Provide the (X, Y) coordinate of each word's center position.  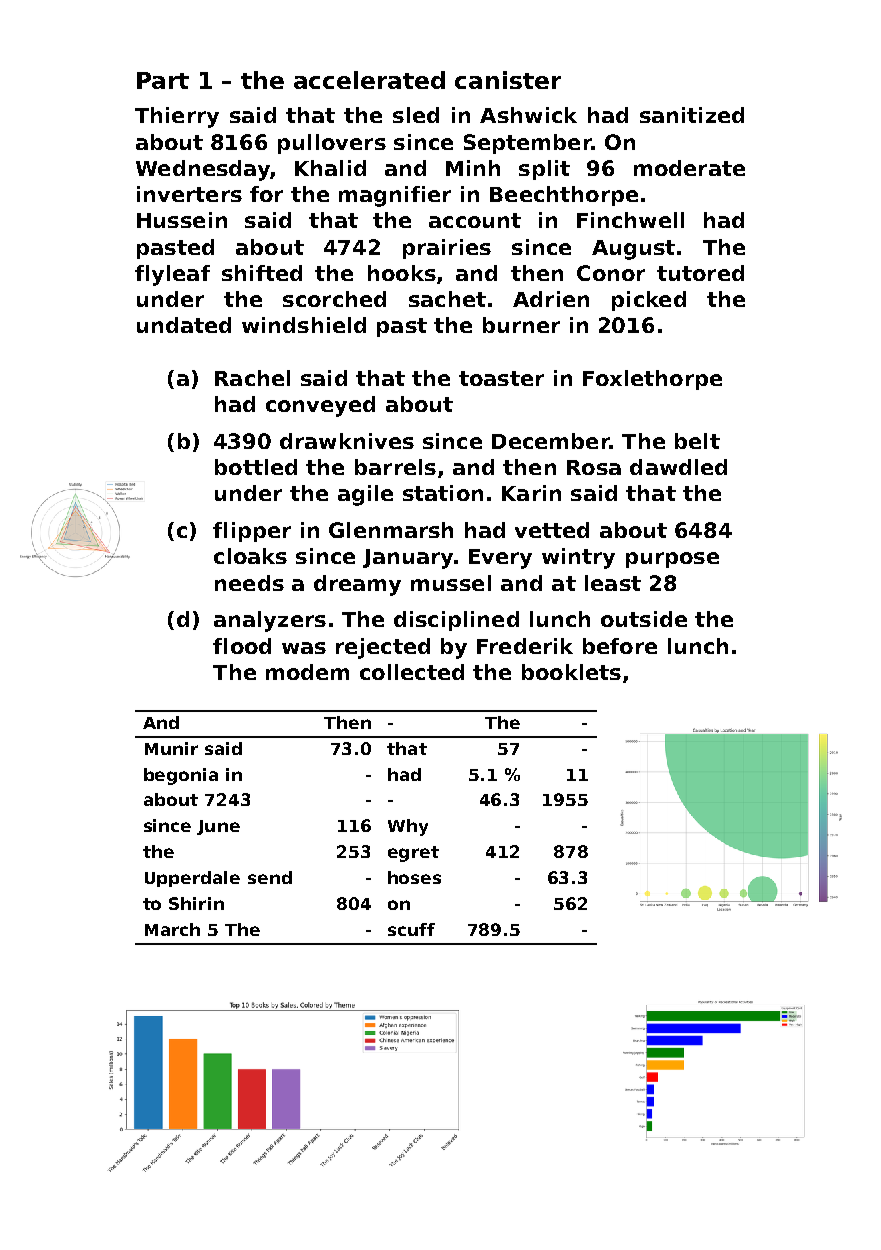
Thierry (177, 117)
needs (249, 583)
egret (413, 854)
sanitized (692, 115)
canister (508, 80)
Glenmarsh (391, 530)
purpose (672, 560)
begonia (181, 776)
